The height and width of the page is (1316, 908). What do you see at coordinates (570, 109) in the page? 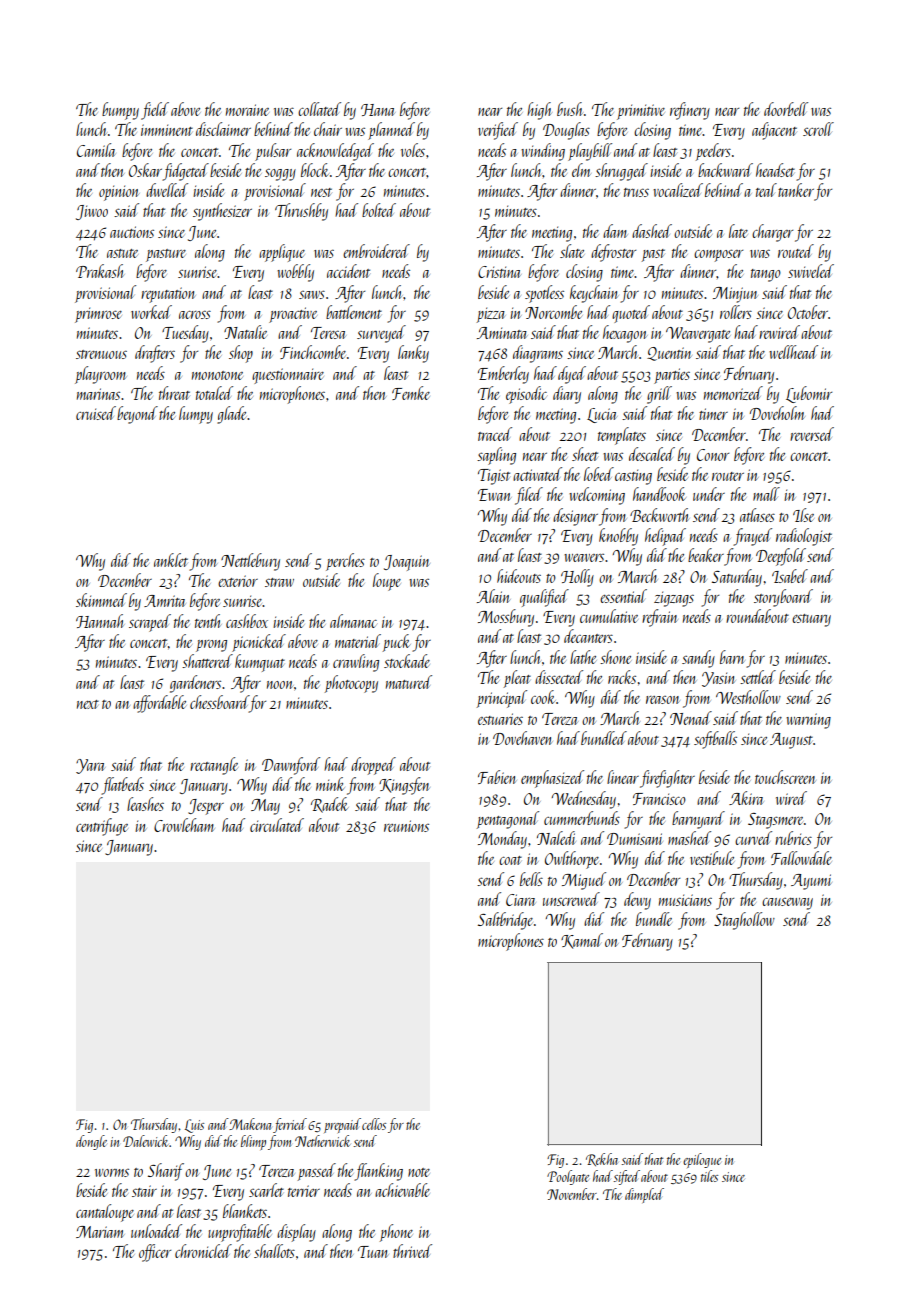
I see `bush` at bounding box center [570, 109].
